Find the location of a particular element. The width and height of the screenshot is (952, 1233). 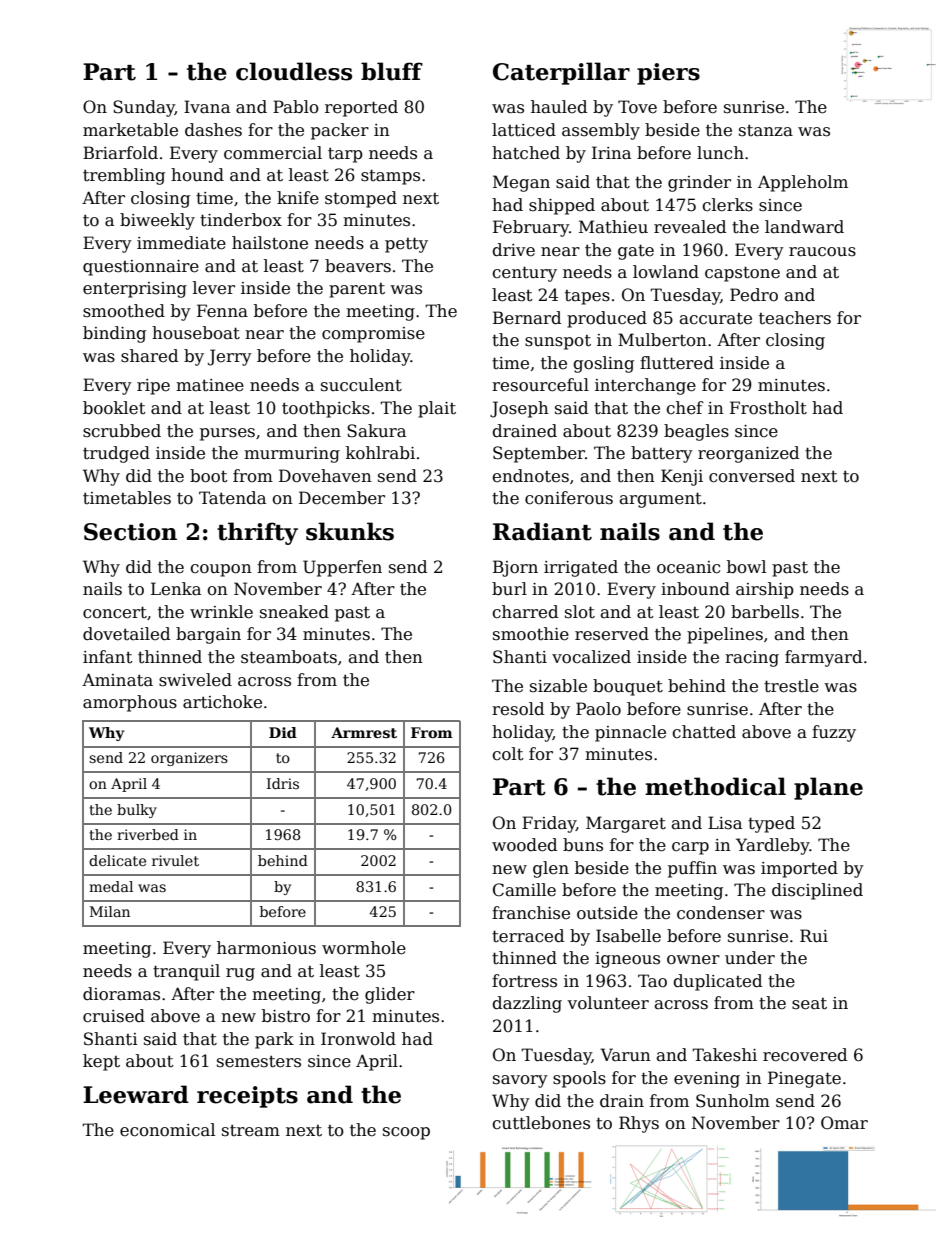

Caterpillar is located at coordinates (561, 73).
